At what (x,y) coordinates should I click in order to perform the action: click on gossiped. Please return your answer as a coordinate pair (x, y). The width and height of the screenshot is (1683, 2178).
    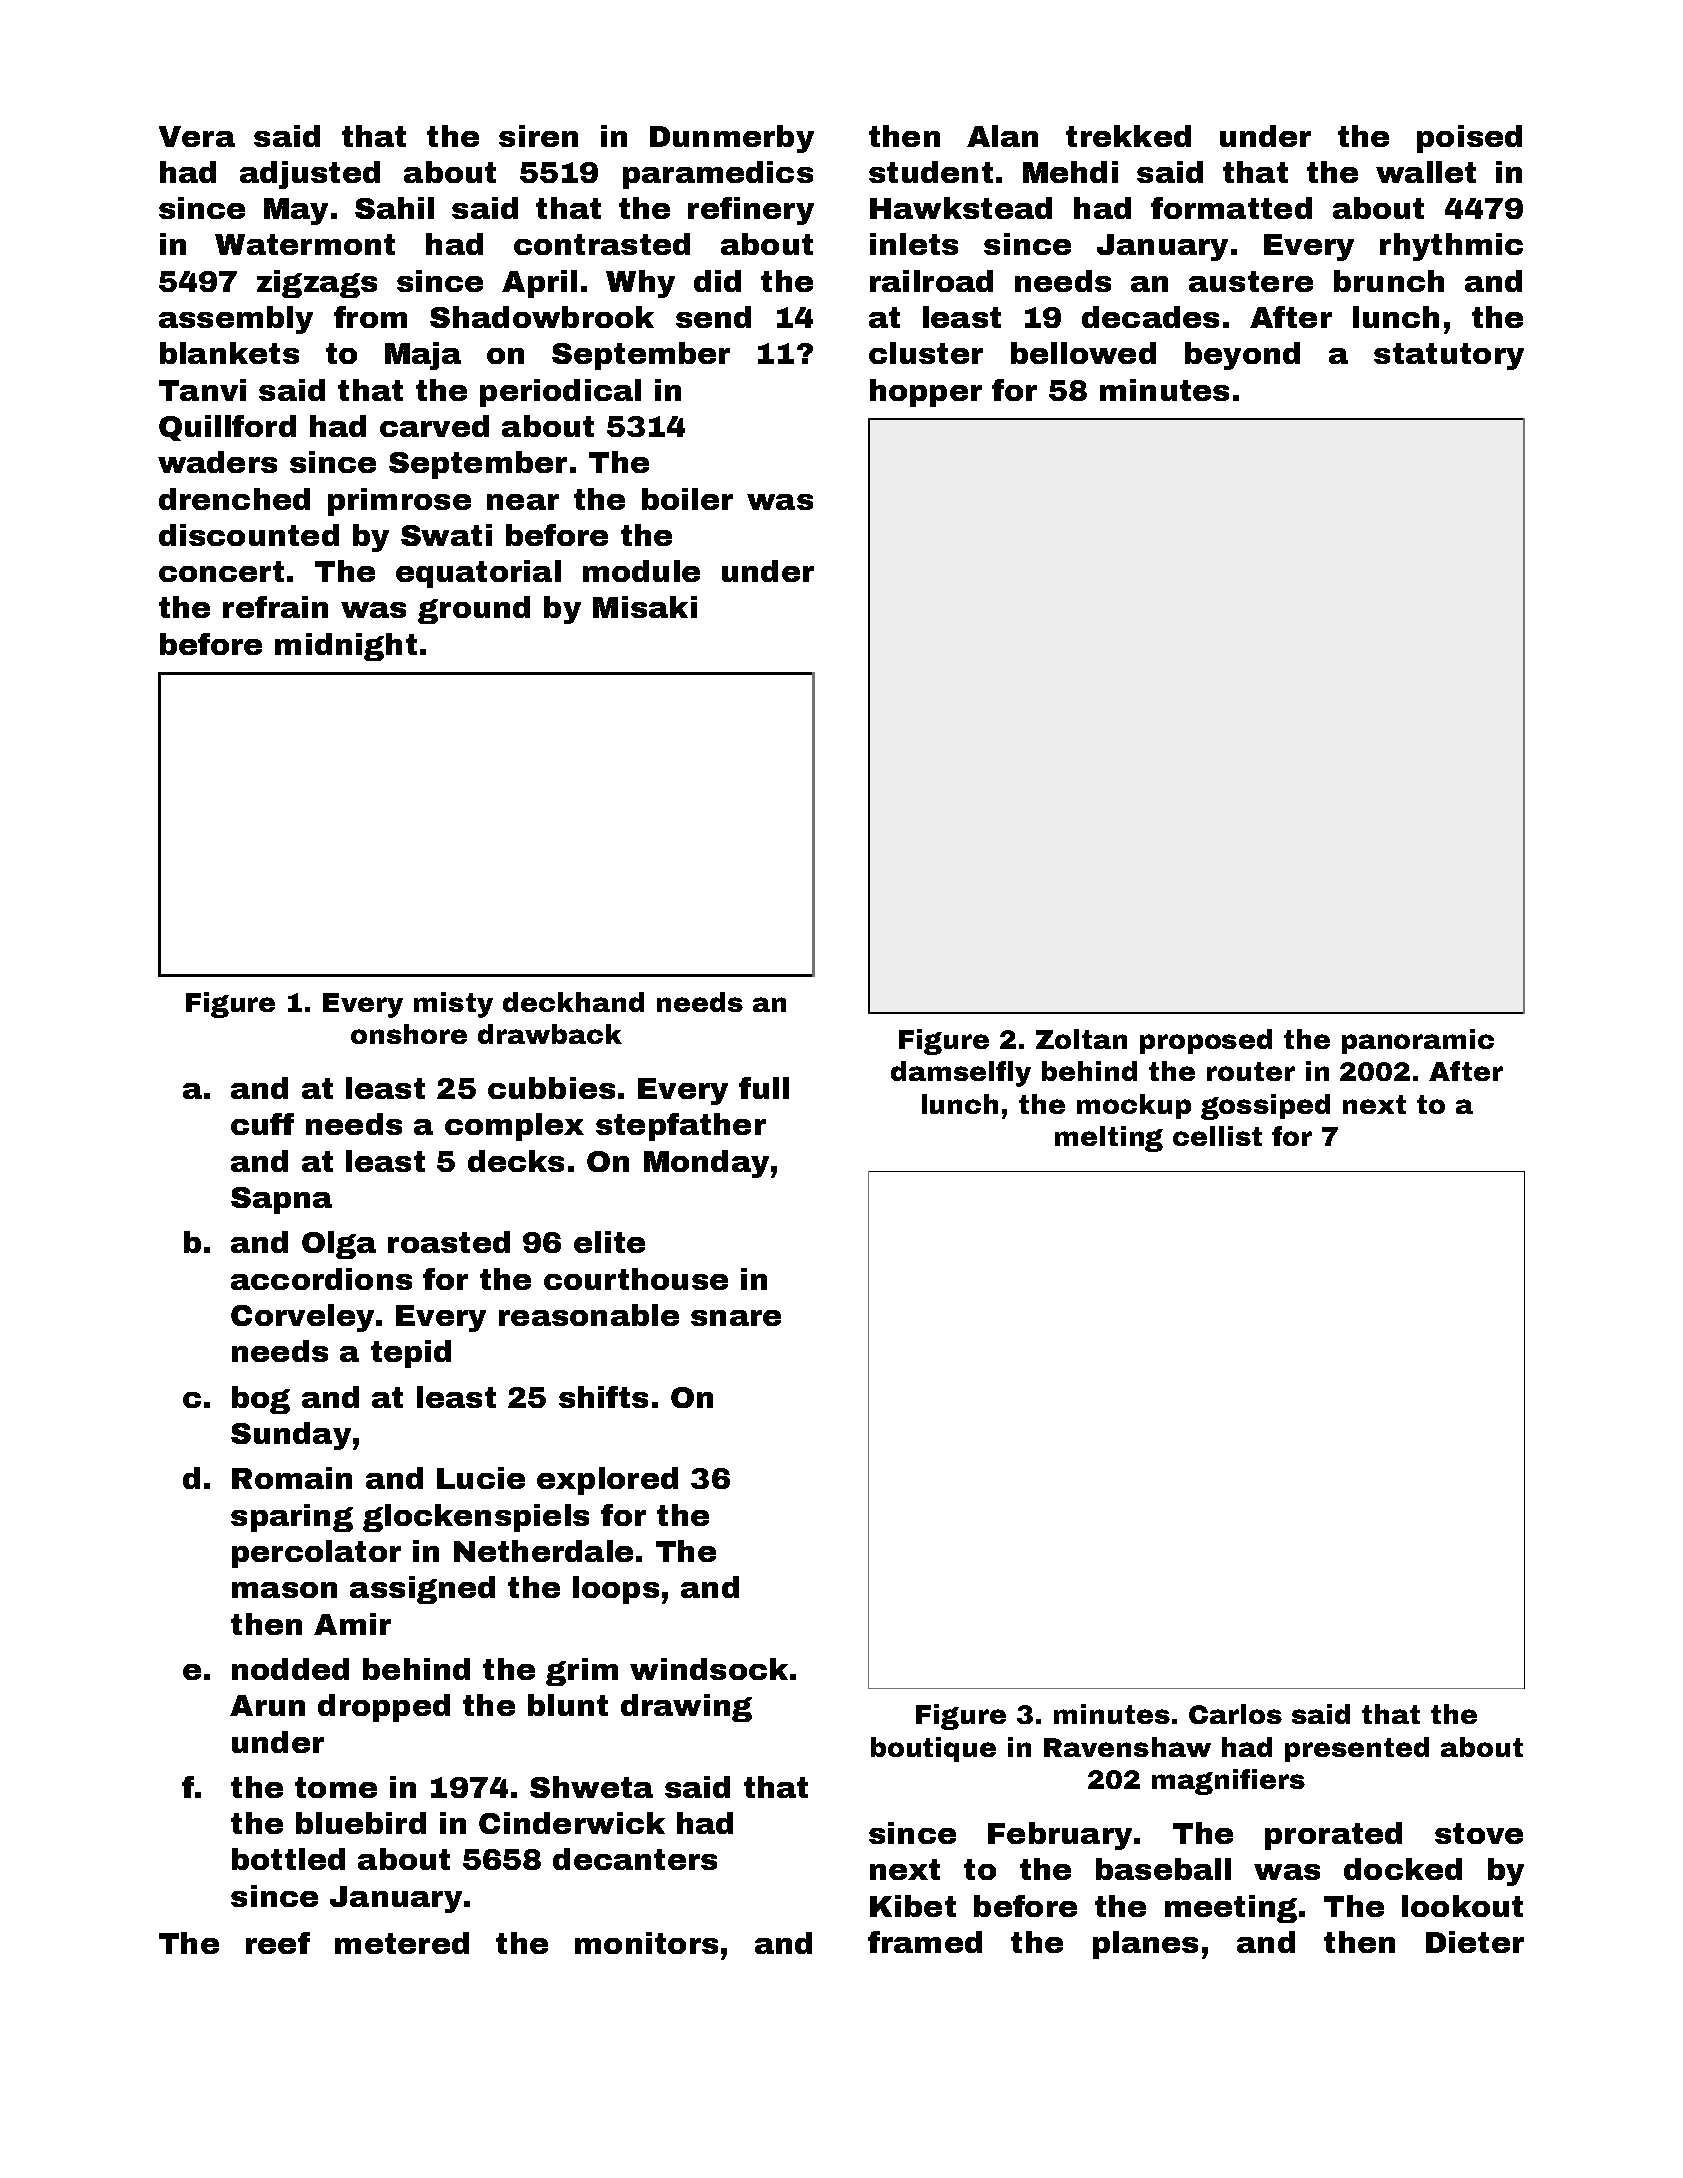
    Looking at the image, I should click on (1265, 1107).
